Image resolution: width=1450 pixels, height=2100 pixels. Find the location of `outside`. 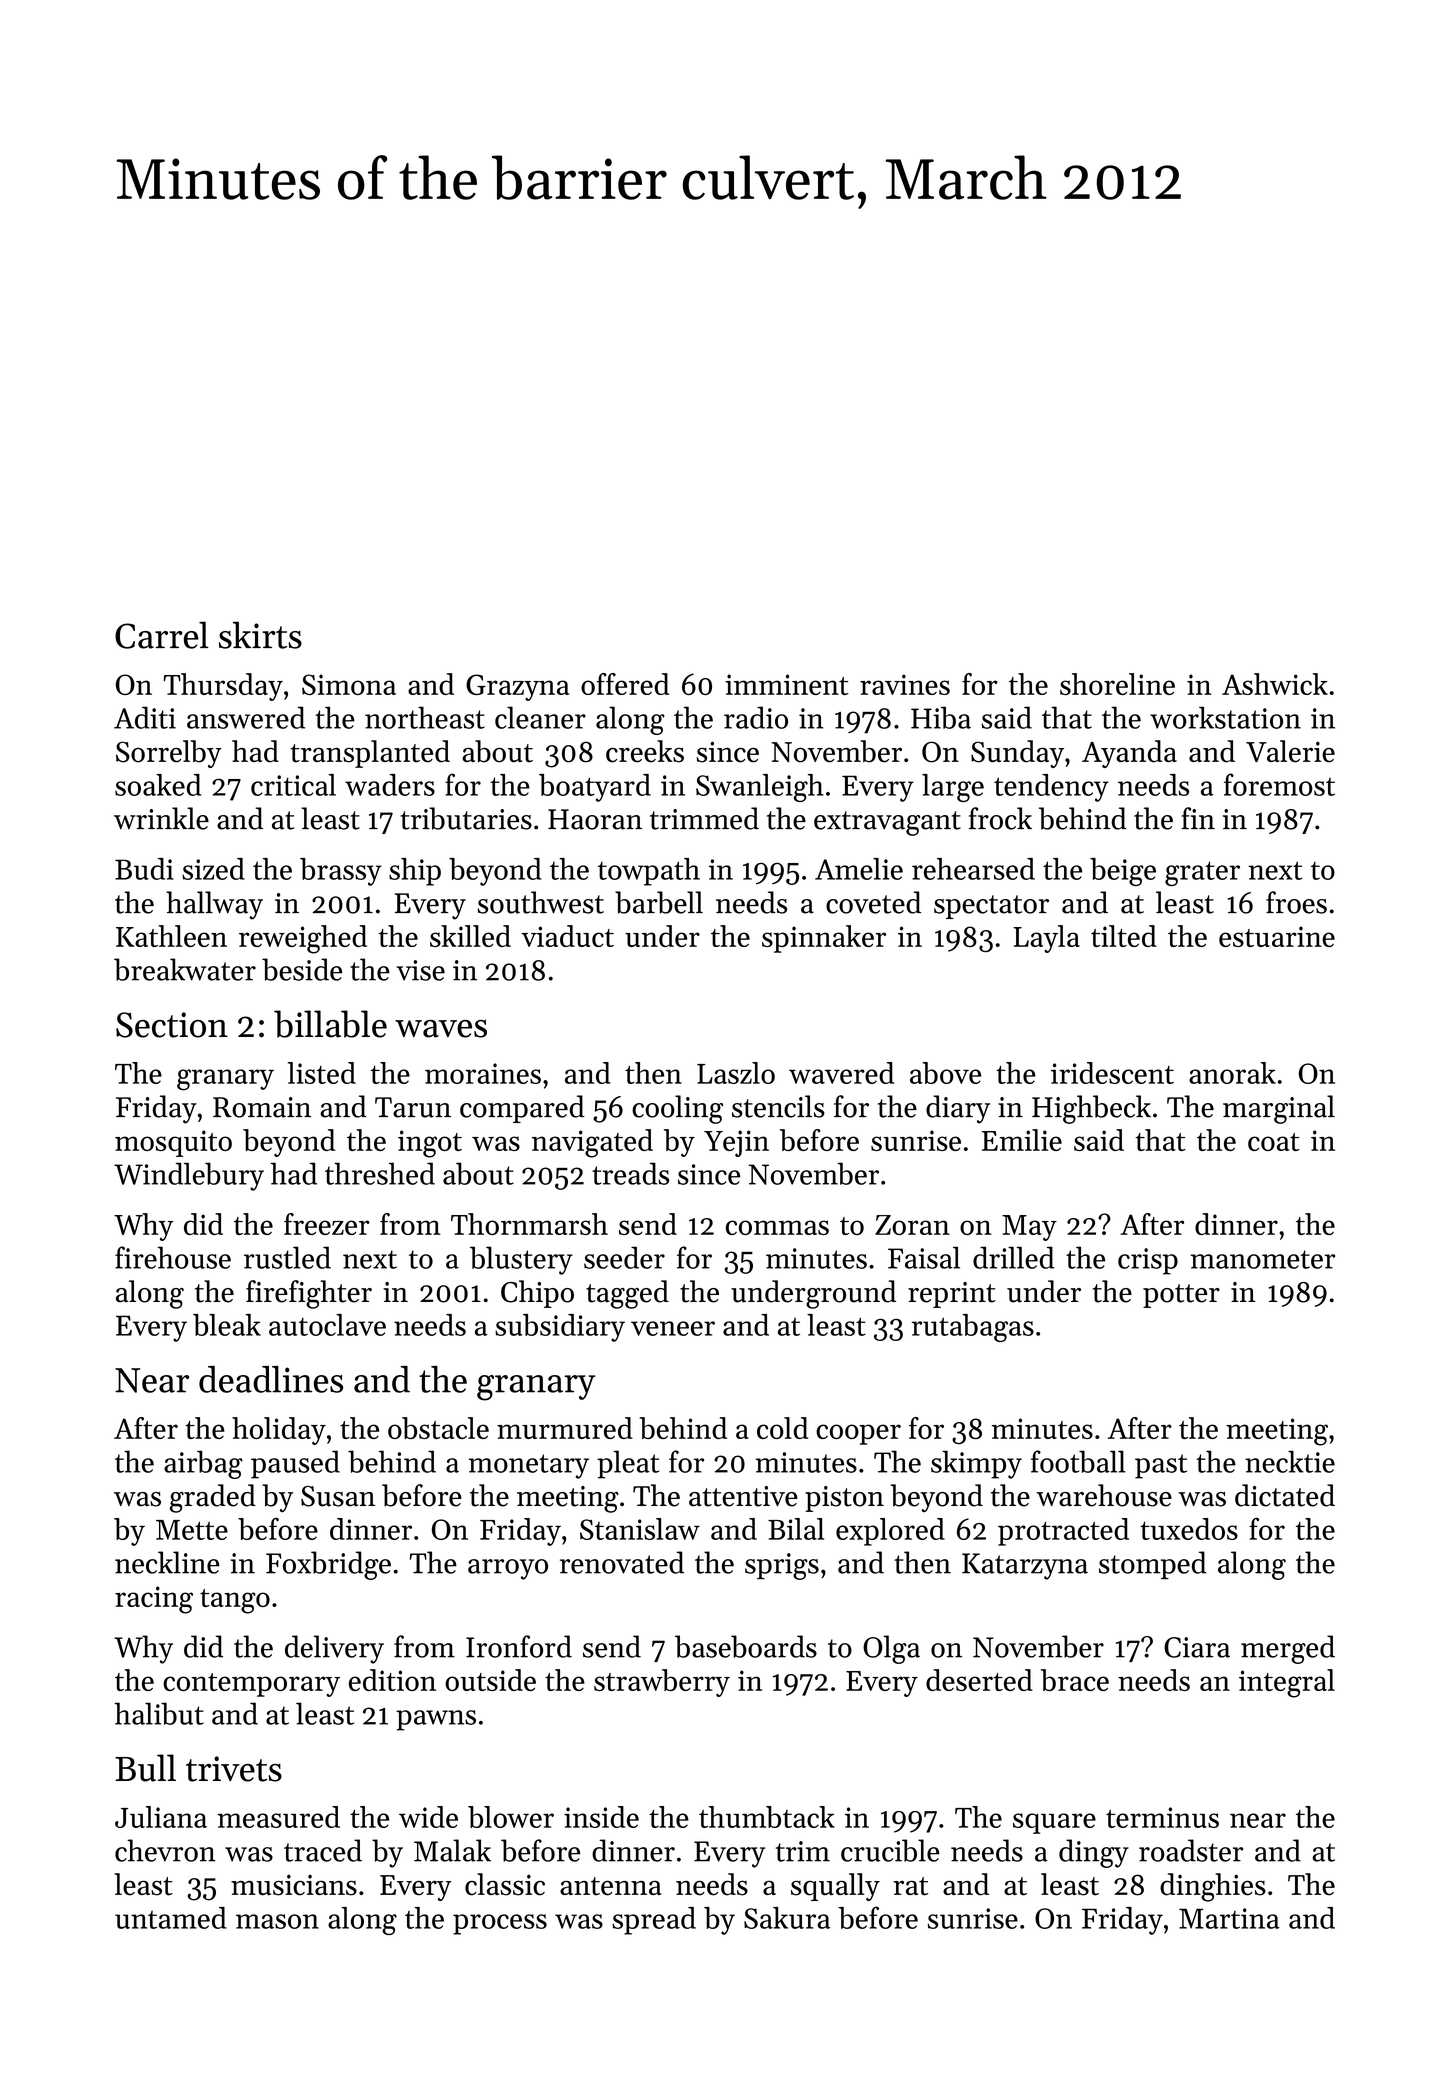

outside is located at coordinates (490, 1680).
